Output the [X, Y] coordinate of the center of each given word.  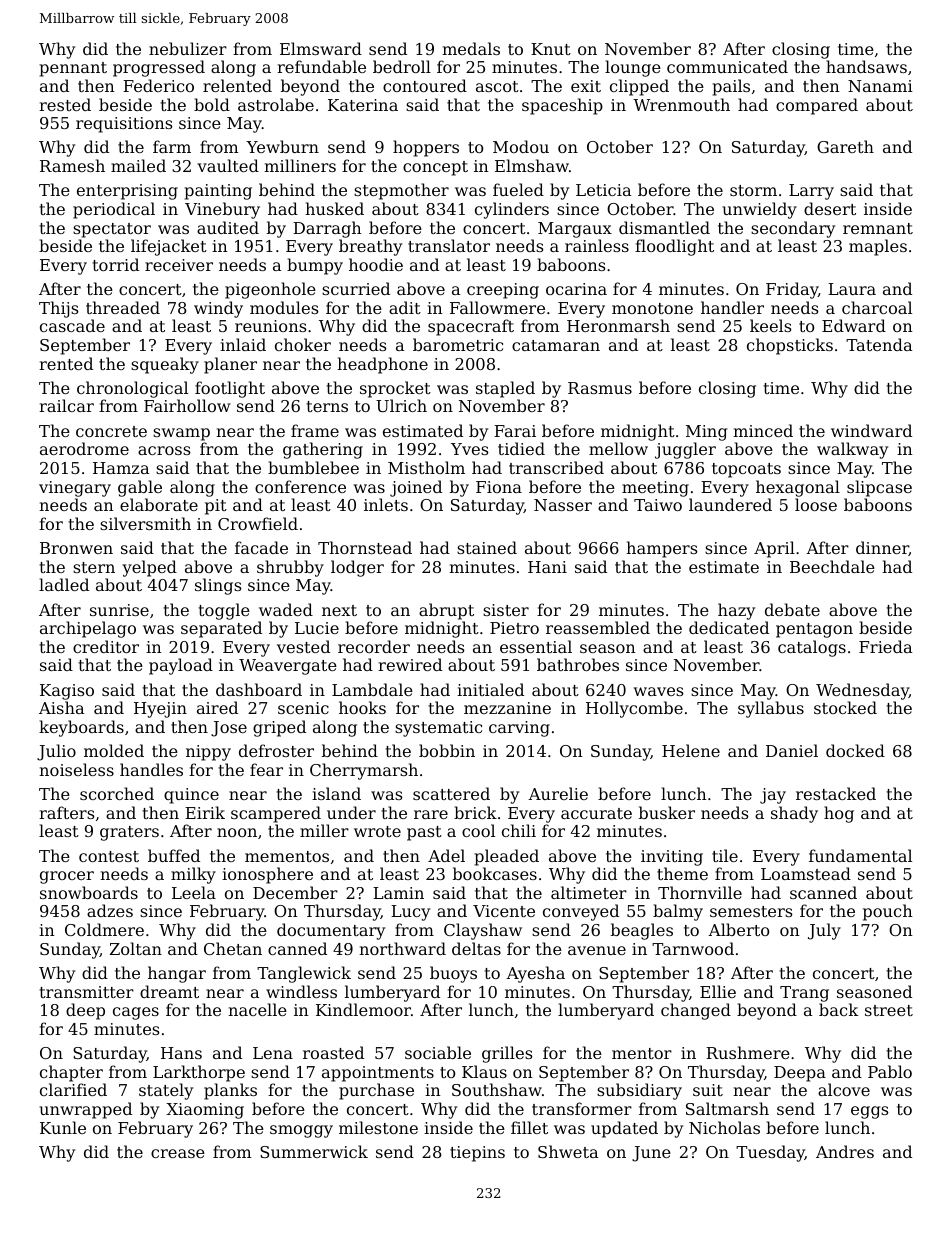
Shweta [568, 1151]
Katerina [363, 105]
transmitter [86, 992]
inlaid [243, 344]
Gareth [845, 146]
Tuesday [770, 1153]
